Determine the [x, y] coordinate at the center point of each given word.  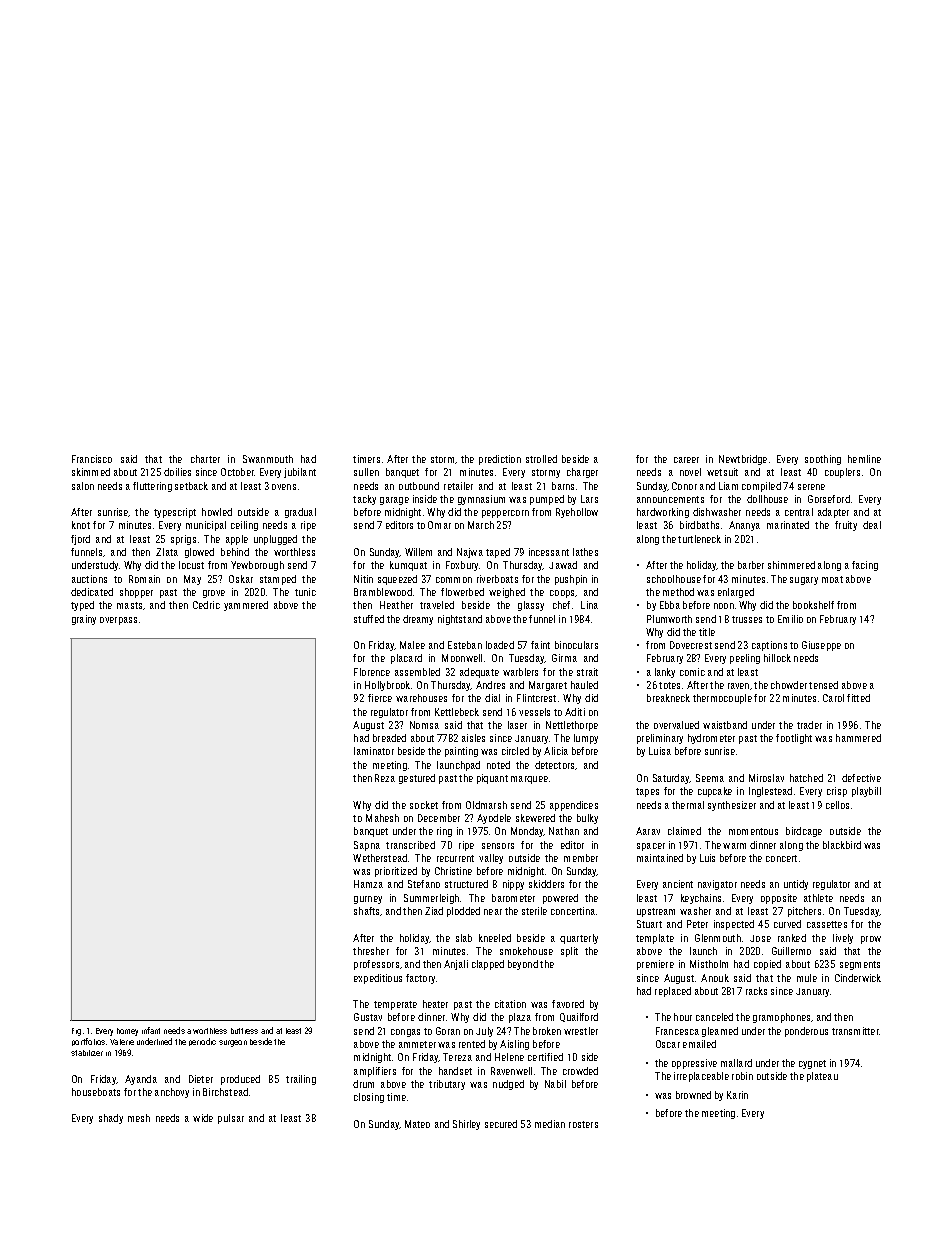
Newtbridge [743, 460]
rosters [583, 1124]
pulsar [231, 1119]
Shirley [466, 1125]
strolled [541, 459]
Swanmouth [268, 459]
